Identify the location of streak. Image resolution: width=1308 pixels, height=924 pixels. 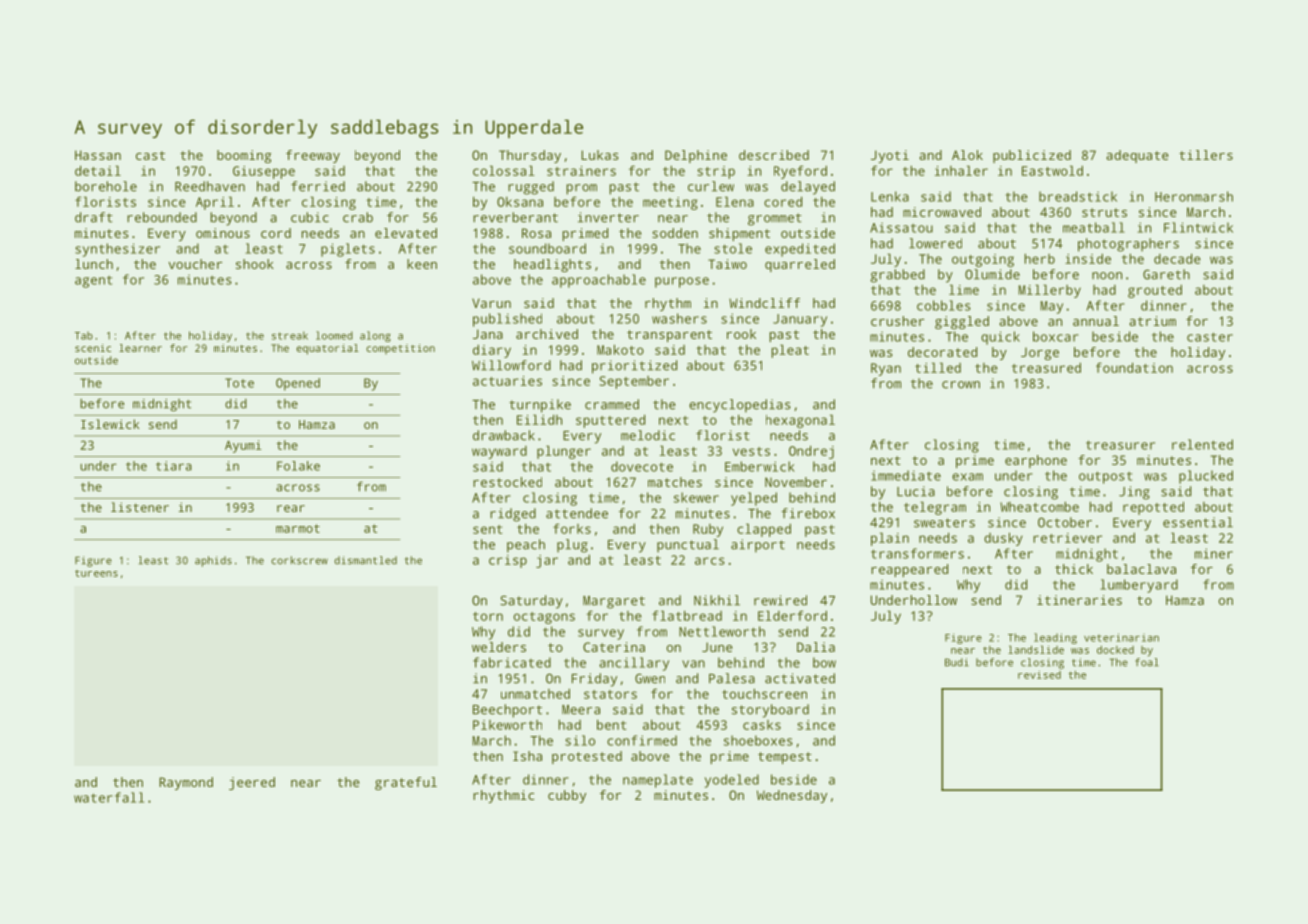
(290, 335).
